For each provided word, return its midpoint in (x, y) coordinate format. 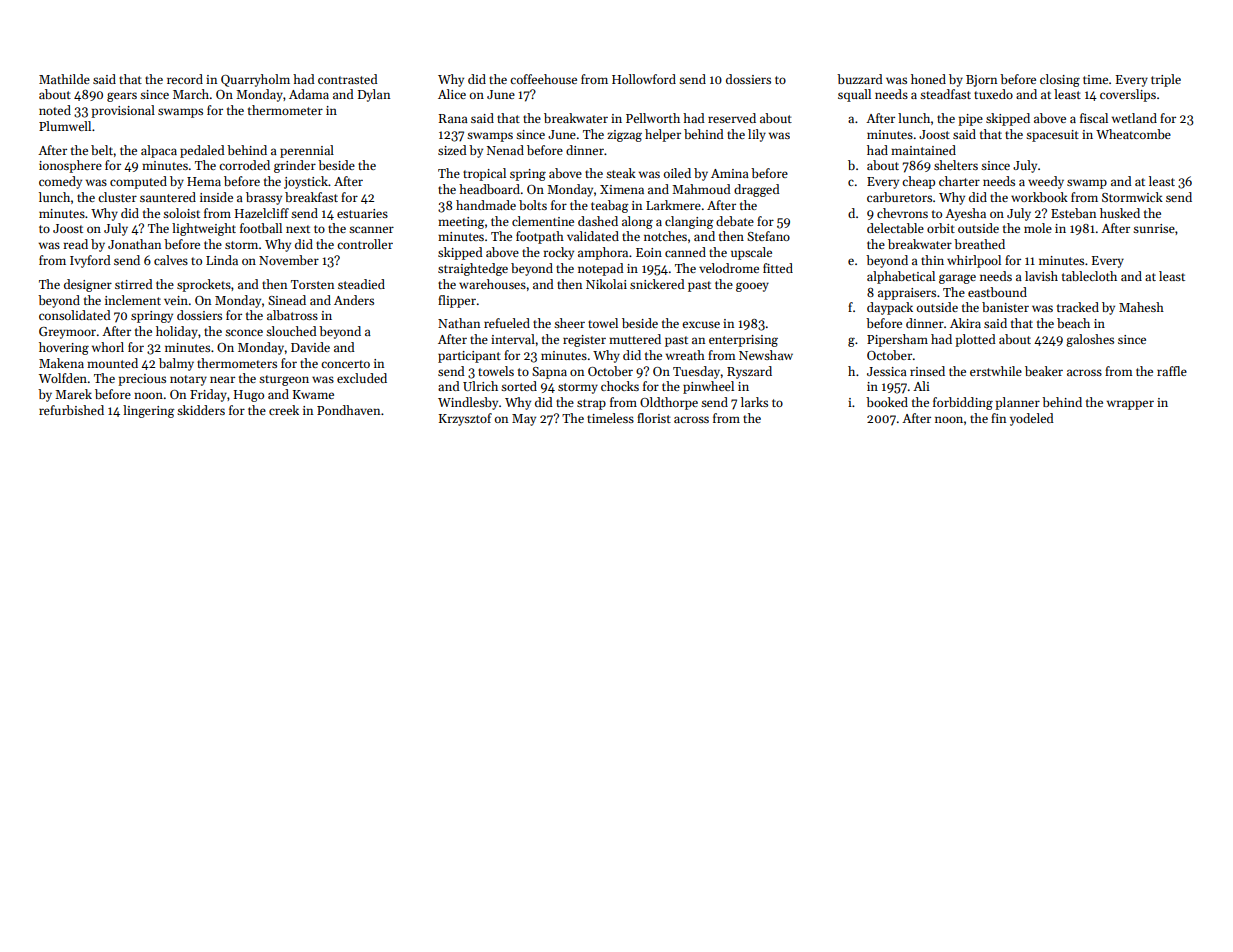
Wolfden (63, 378)
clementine (543, 221)
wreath (685, 355)
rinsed (927, 371)
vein (176, 300)
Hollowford (644, 79)
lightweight (204, 229)
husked (1120, 213)
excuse (701, 324)
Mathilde (64, 79)
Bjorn (981, 81)
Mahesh (1141, 307)
